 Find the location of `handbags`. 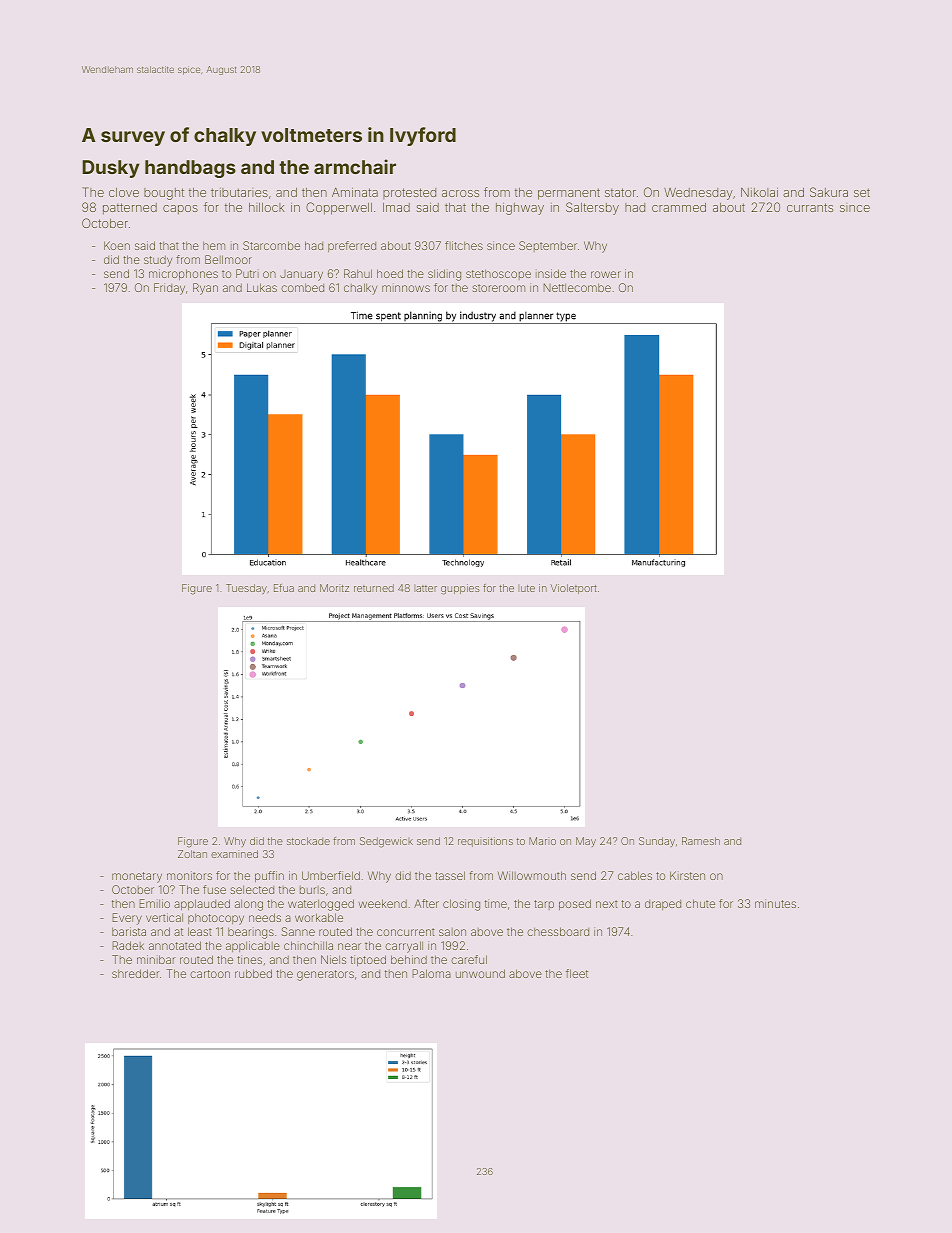

handbags is located at coordinates (190, 169).
